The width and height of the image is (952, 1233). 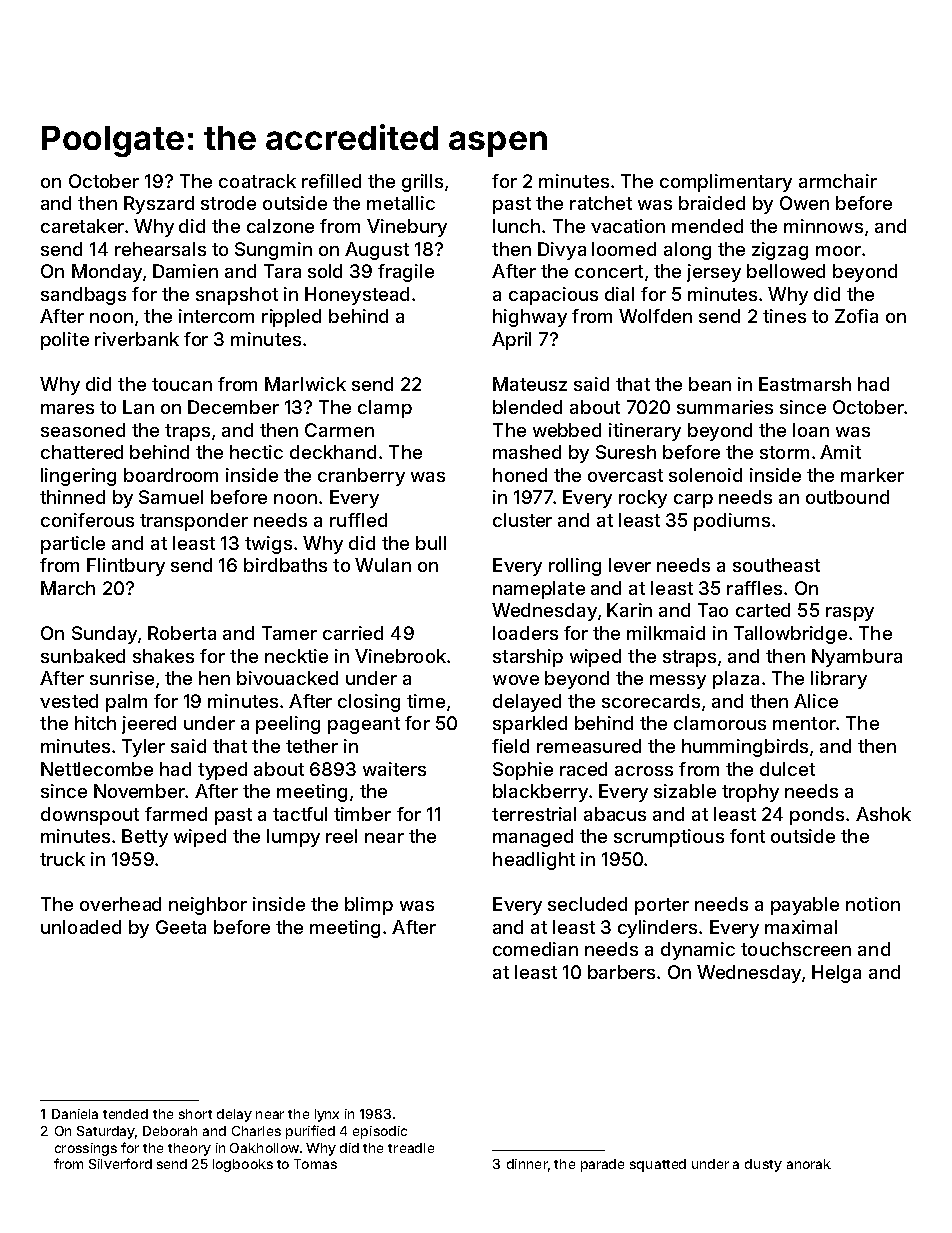 I want to click on logbooks, so click(x=243, y=1165).
